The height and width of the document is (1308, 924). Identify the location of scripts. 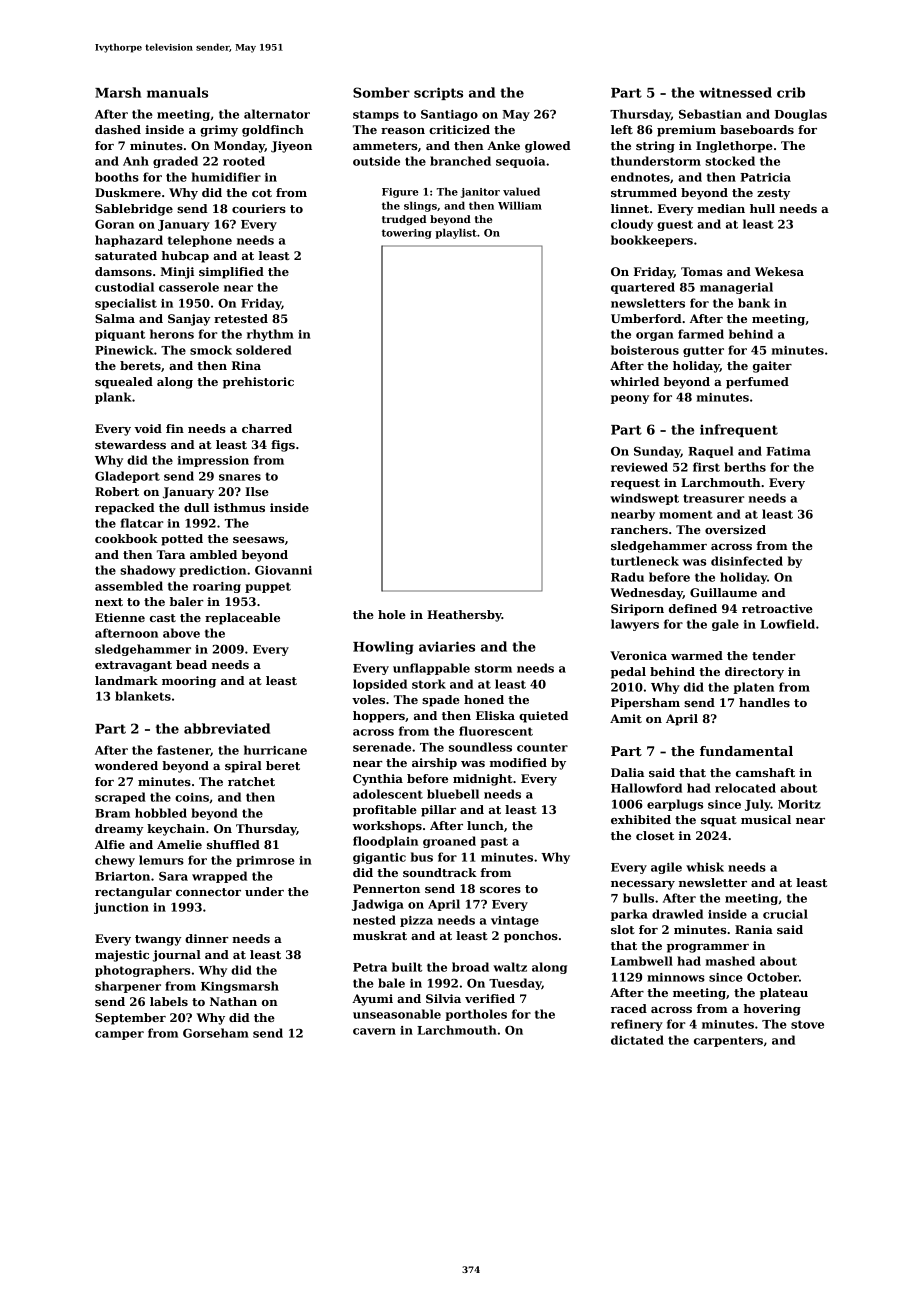
(438, 93).
